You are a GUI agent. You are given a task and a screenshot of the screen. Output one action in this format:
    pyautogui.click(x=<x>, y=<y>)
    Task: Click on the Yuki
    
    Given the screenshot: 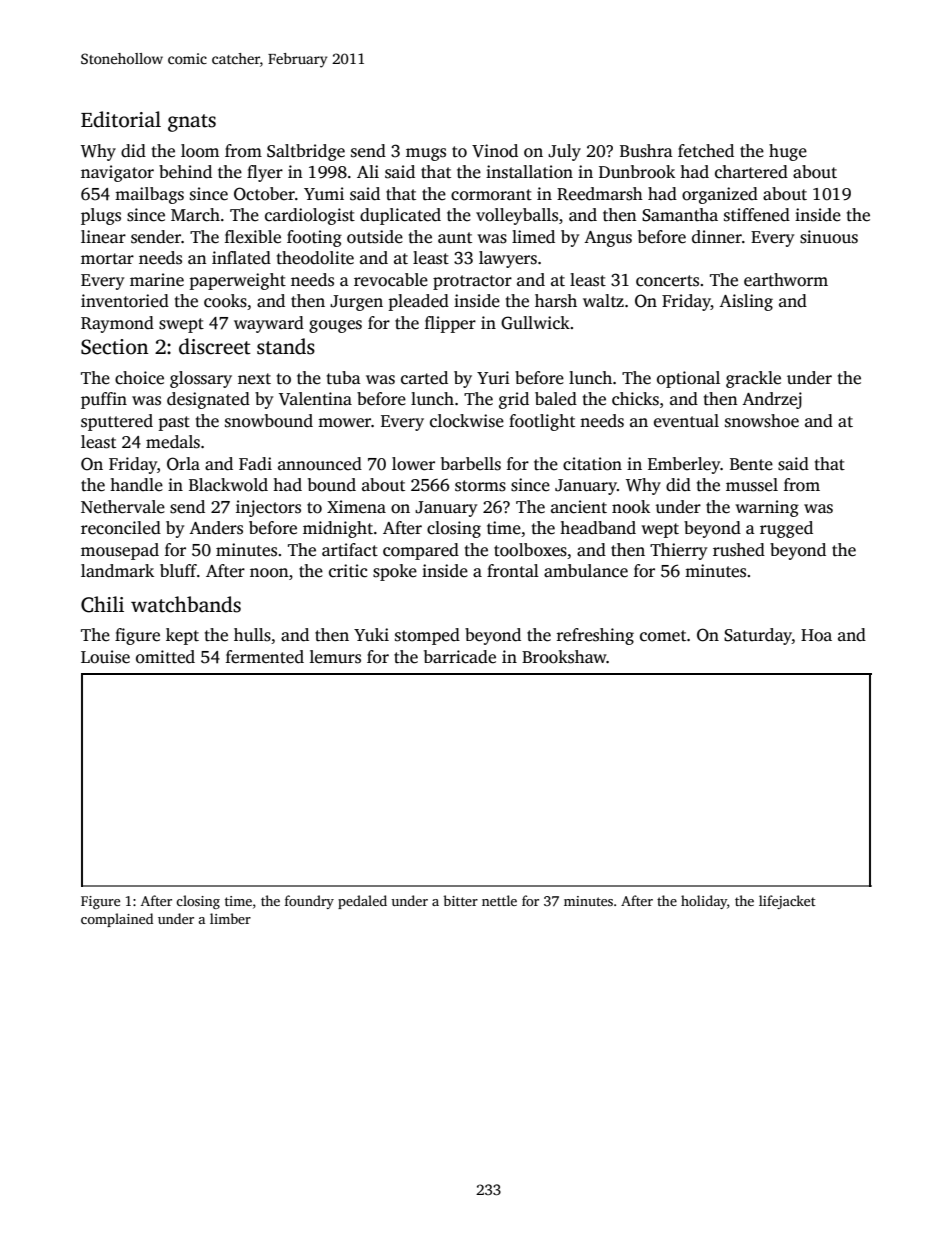 What is the action you would take?
    pyautogui.click(x=371, y=635)
